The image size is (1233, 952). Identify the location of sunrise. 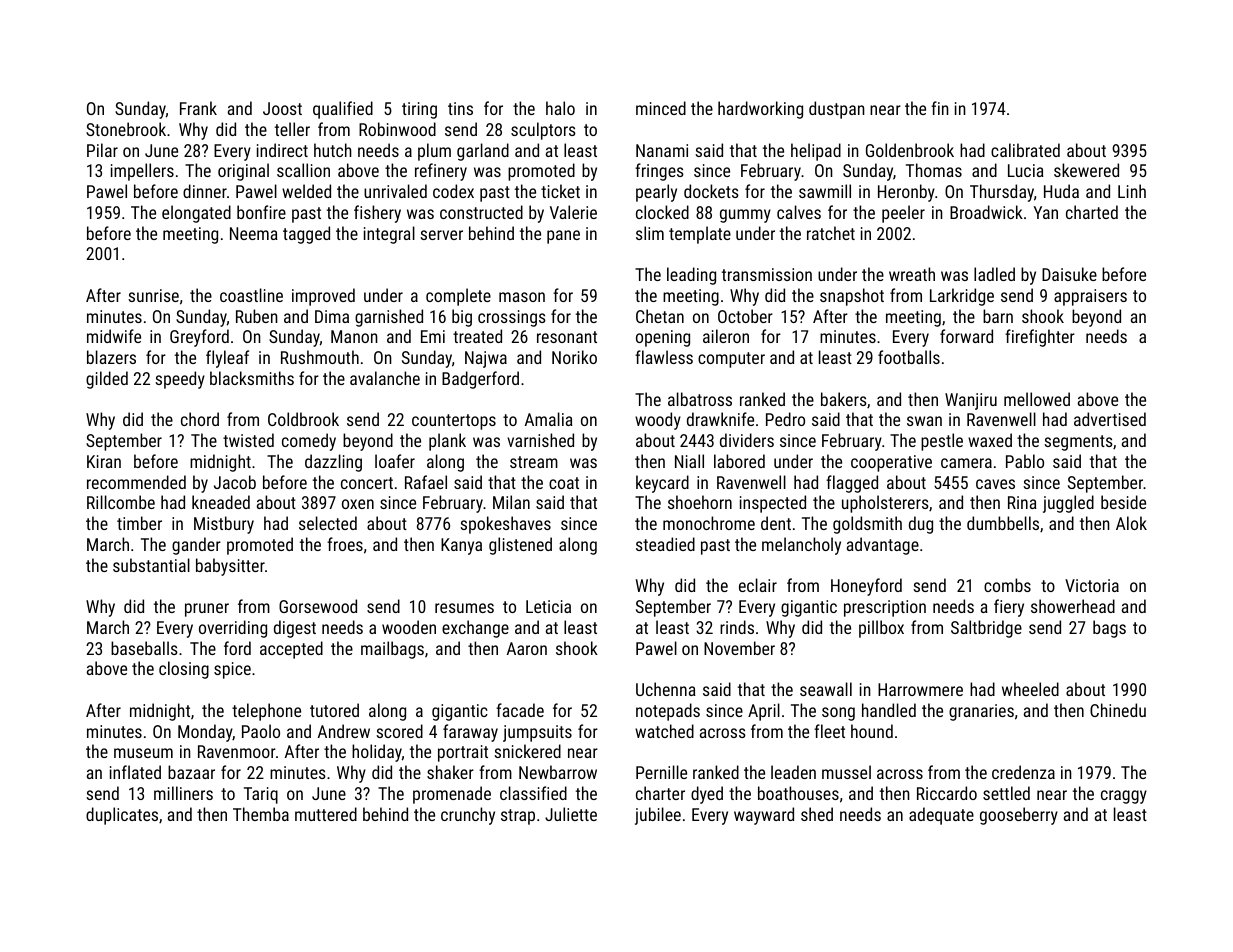
(153, 295).
